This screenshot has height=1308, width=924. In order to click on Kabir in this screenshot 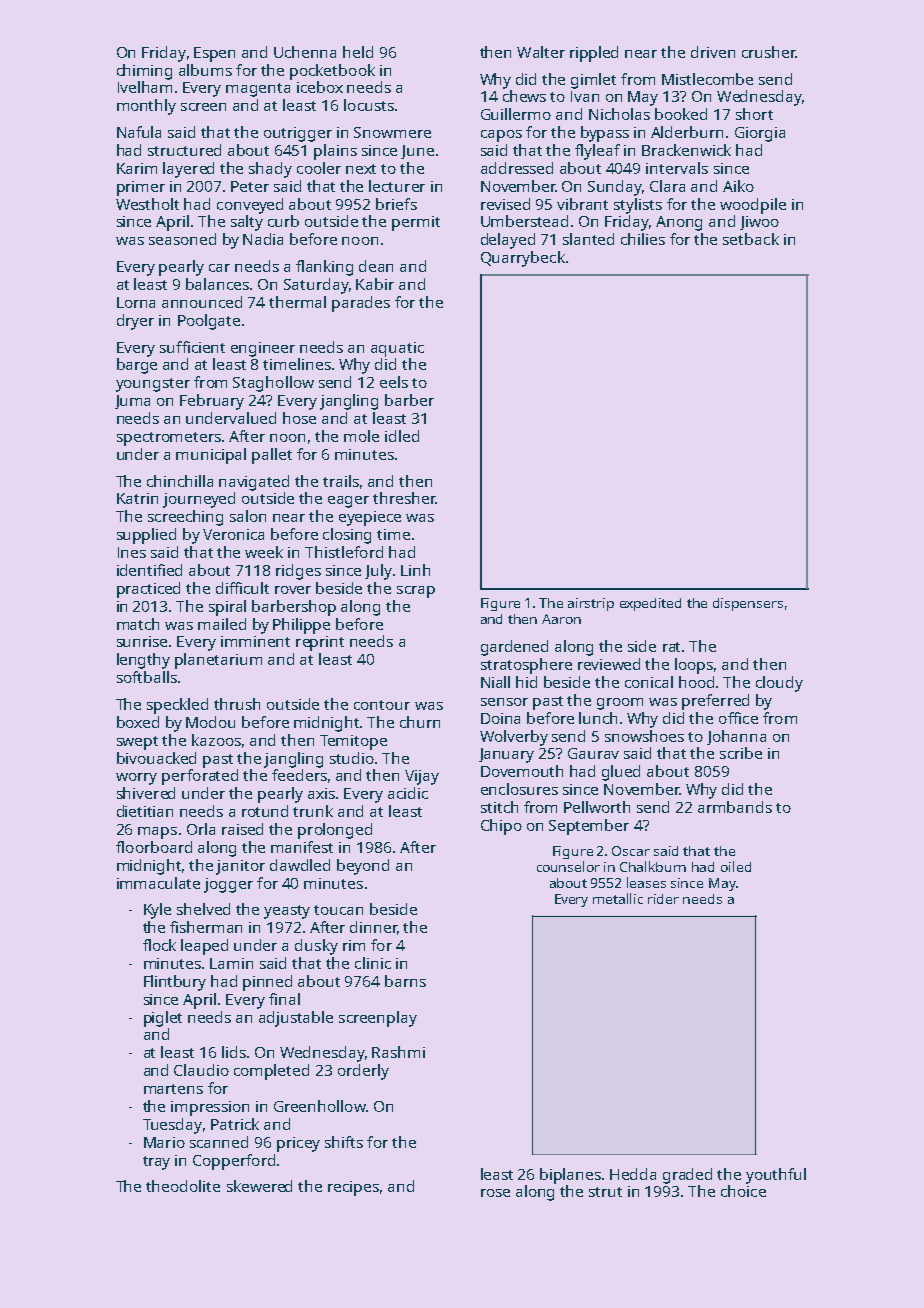, I will do `click(375, 284)`.
